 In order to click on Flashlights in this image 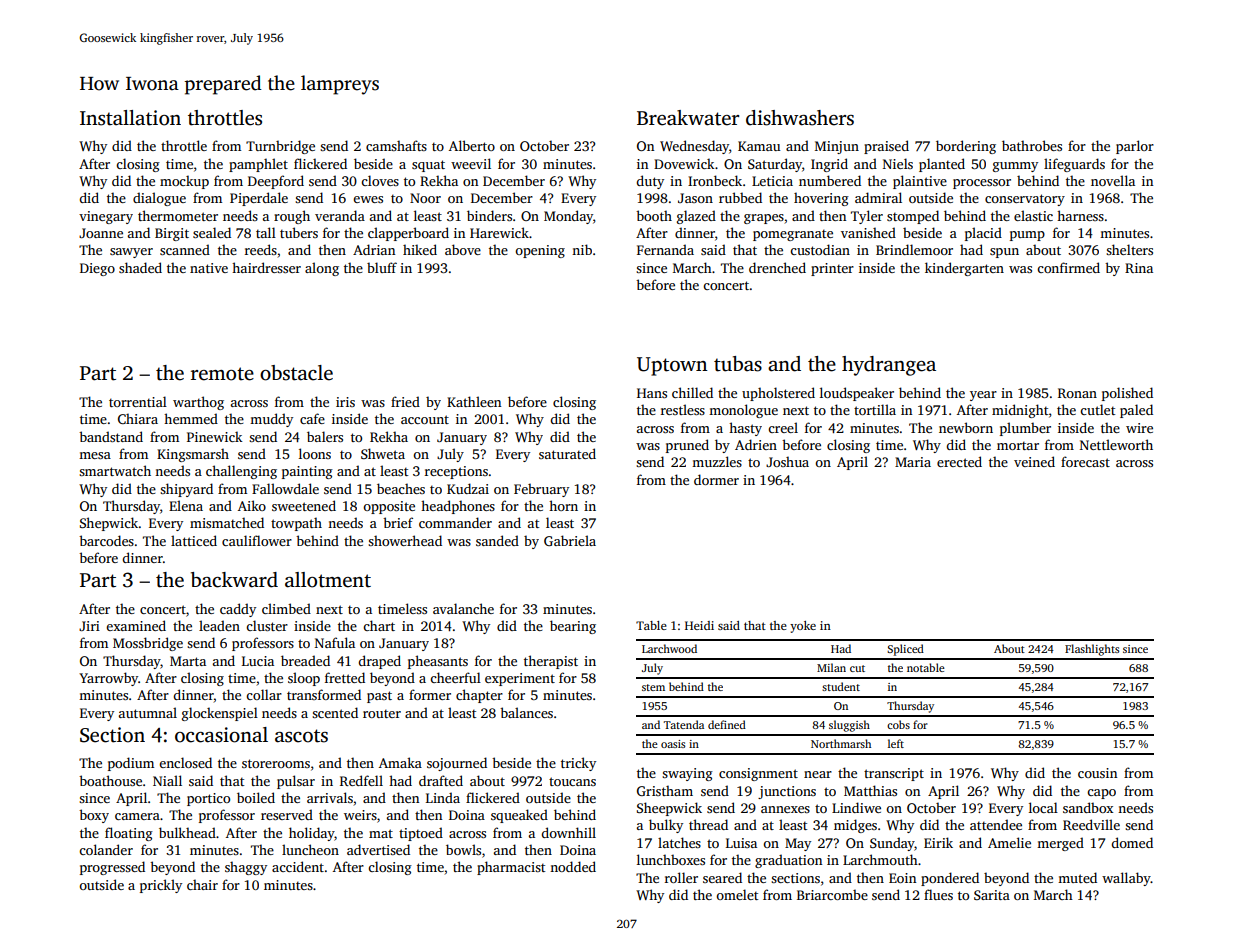, I will do `click(1092, 650)`.
